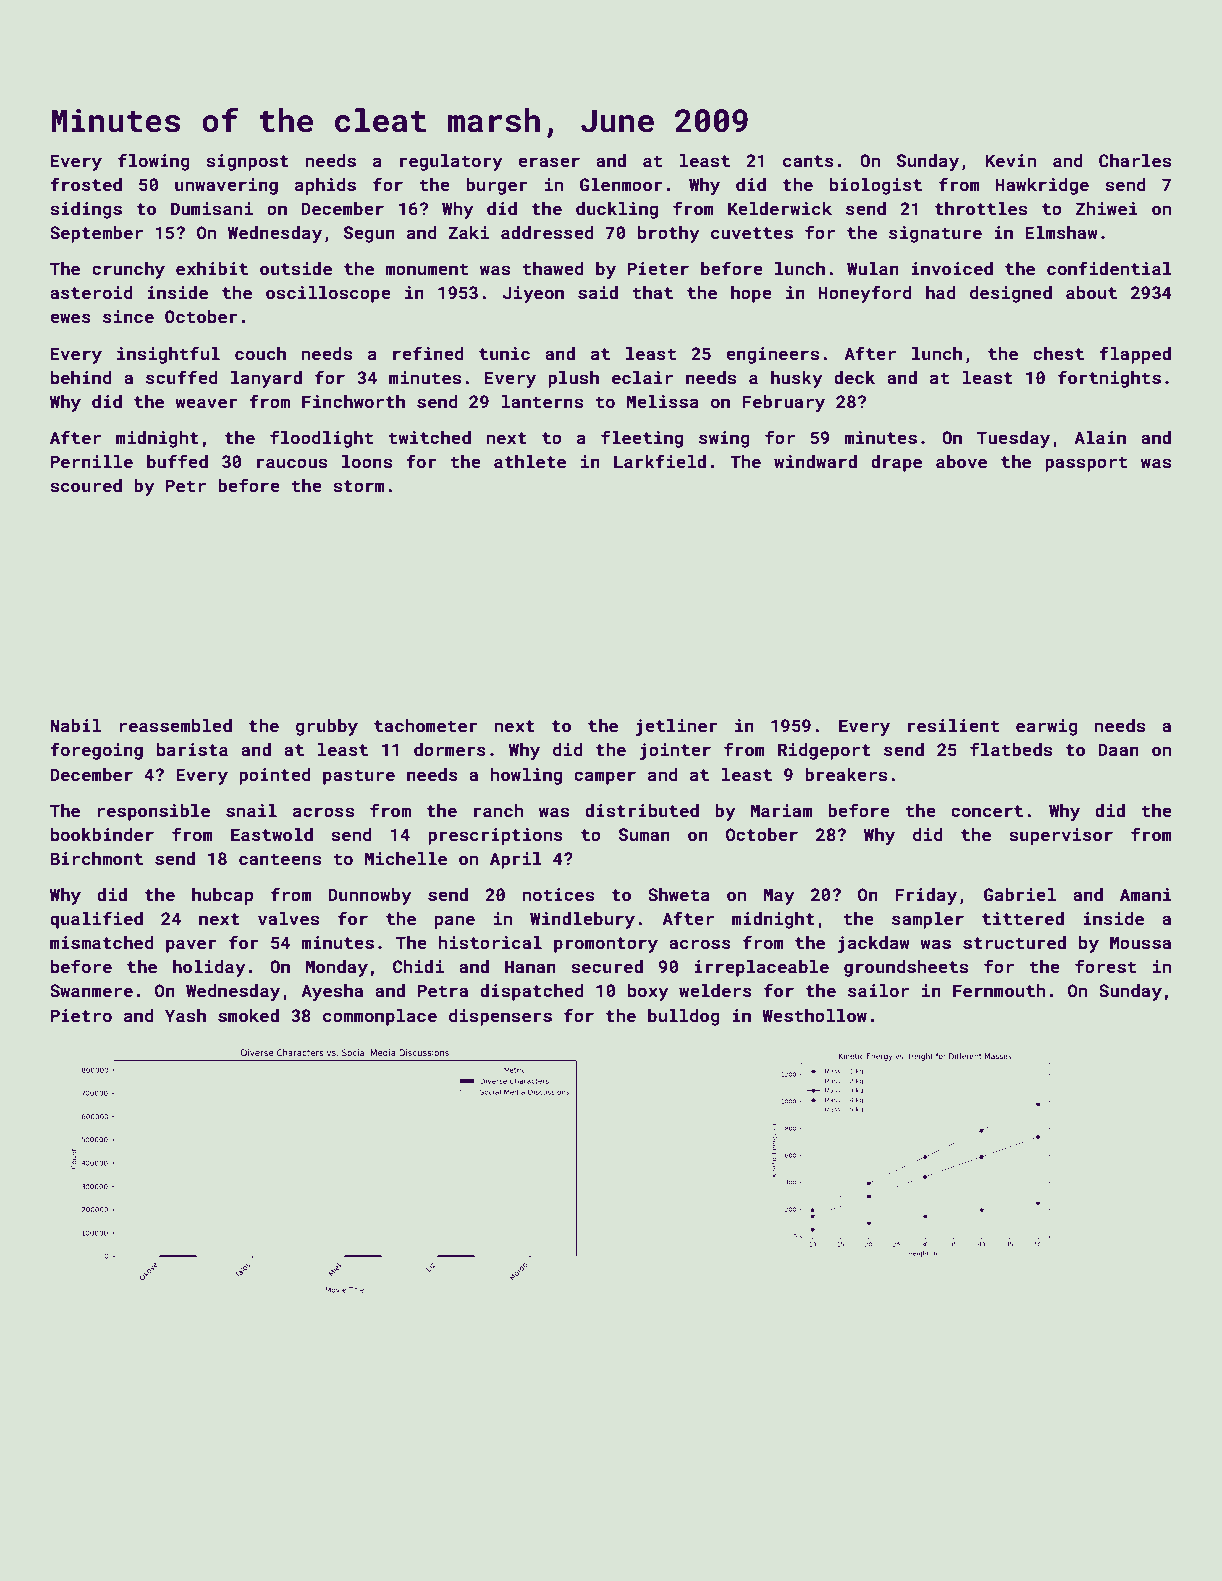 The height and width of the screenshot is (1581, 1222). What do you see at coordinates (96, 858) in the screenshot?
I see `Birchmont` at bounding box center [96, 858].
